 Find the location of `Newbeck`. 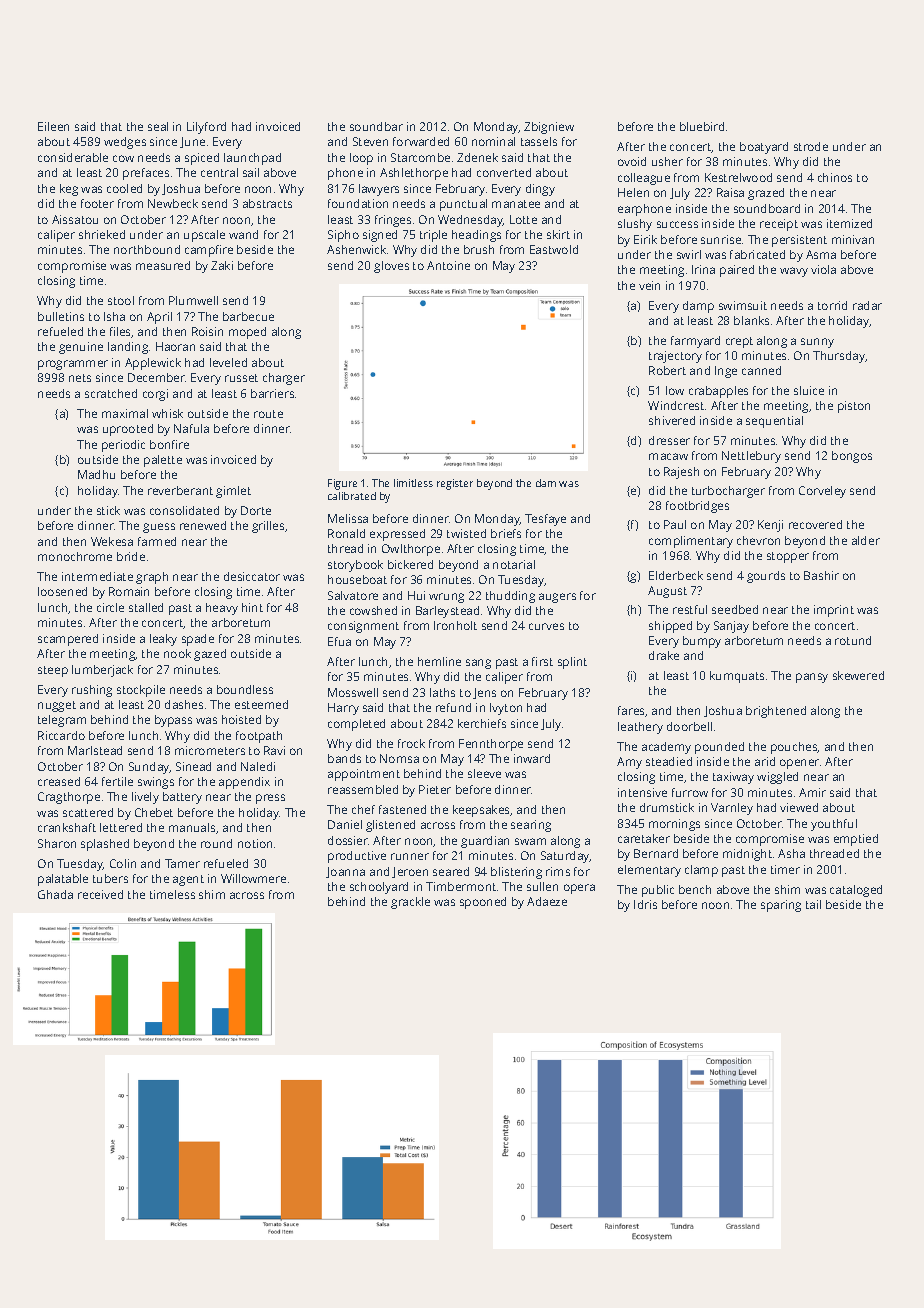

Newbeck is located at coordinates (173, 203).
